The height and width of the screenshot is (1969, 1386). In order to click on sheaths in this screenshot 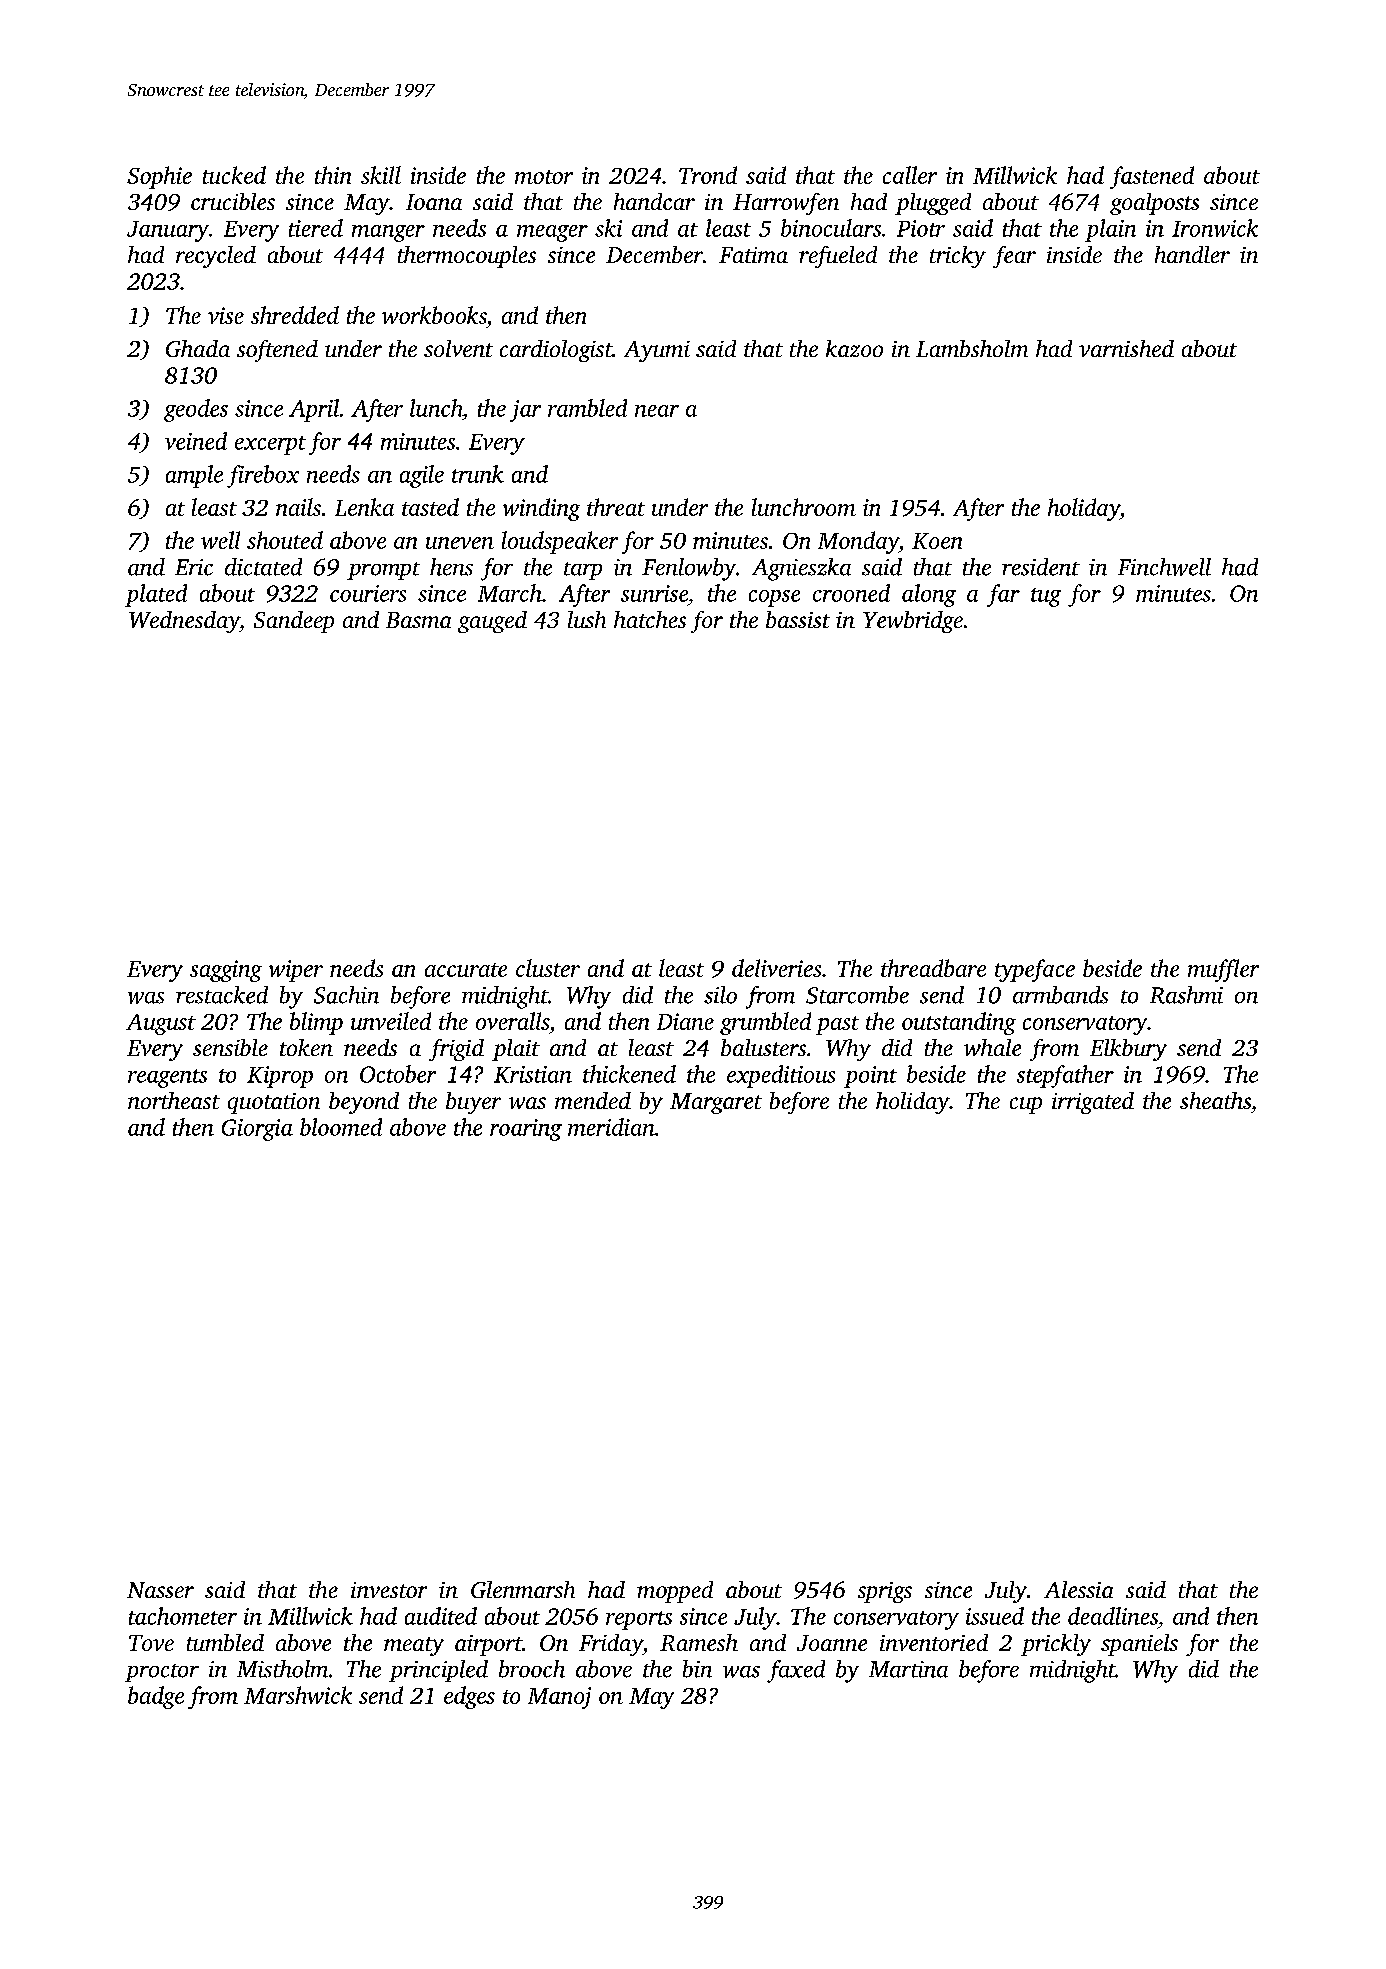, I will do `click(1215, 1100)`.
